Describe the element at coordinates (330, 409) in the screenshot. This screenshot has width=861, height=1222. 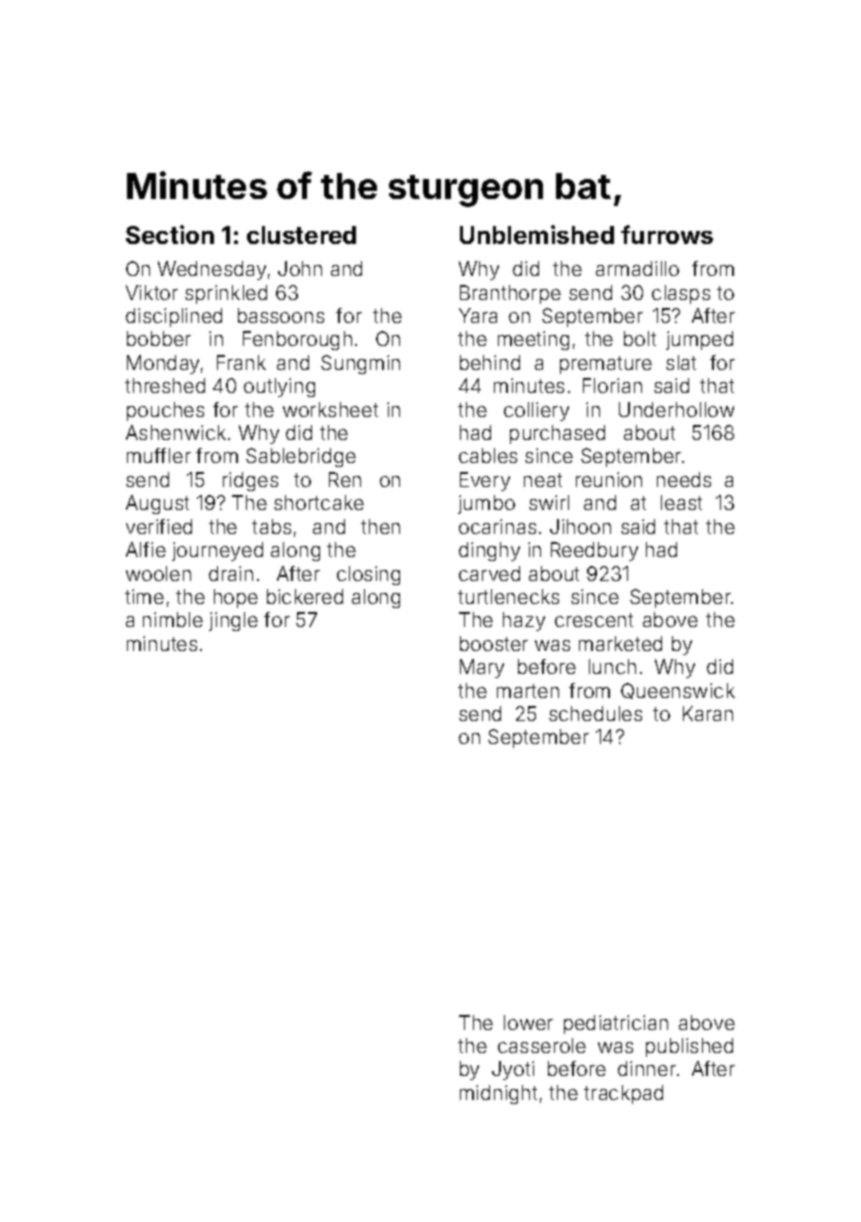
I see `worksheet` at that location.
